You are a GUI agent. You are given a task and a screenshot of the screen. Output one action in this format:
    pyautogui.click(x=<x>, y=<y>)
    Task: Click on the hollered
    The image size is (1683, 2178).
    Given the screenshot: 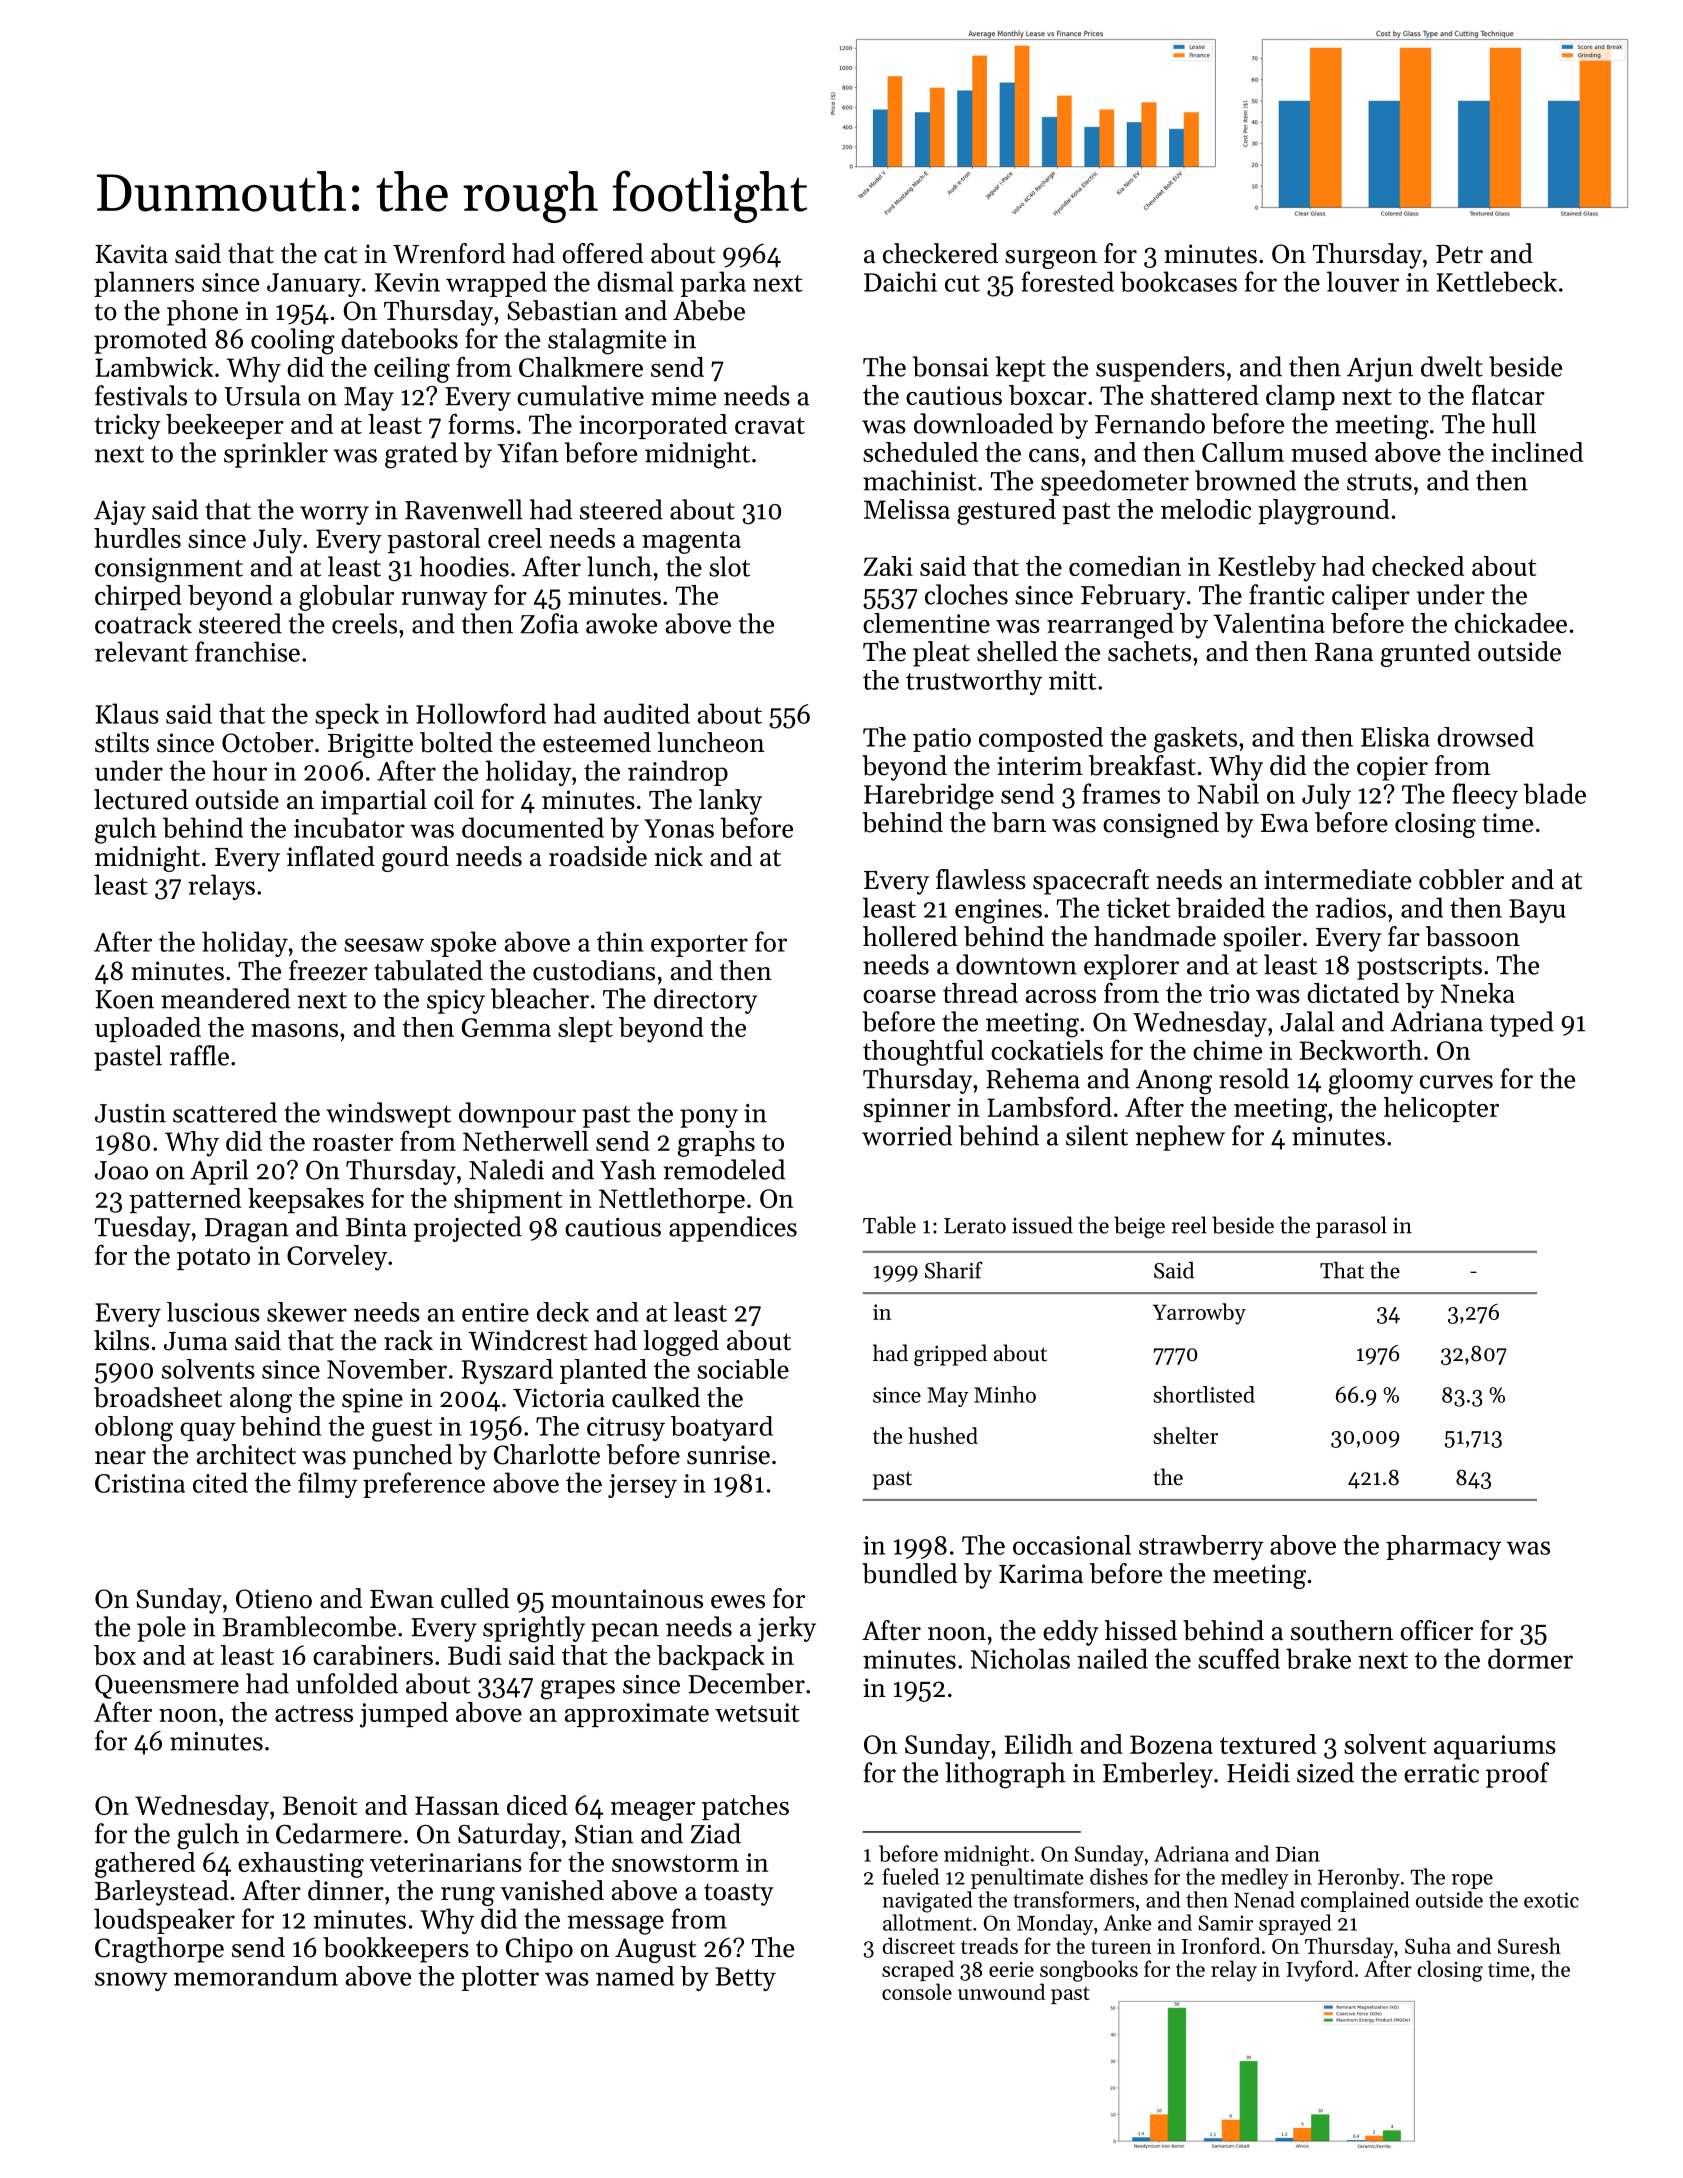 What is the action you would take?
    pyautogui.click(x=910, y=936)
